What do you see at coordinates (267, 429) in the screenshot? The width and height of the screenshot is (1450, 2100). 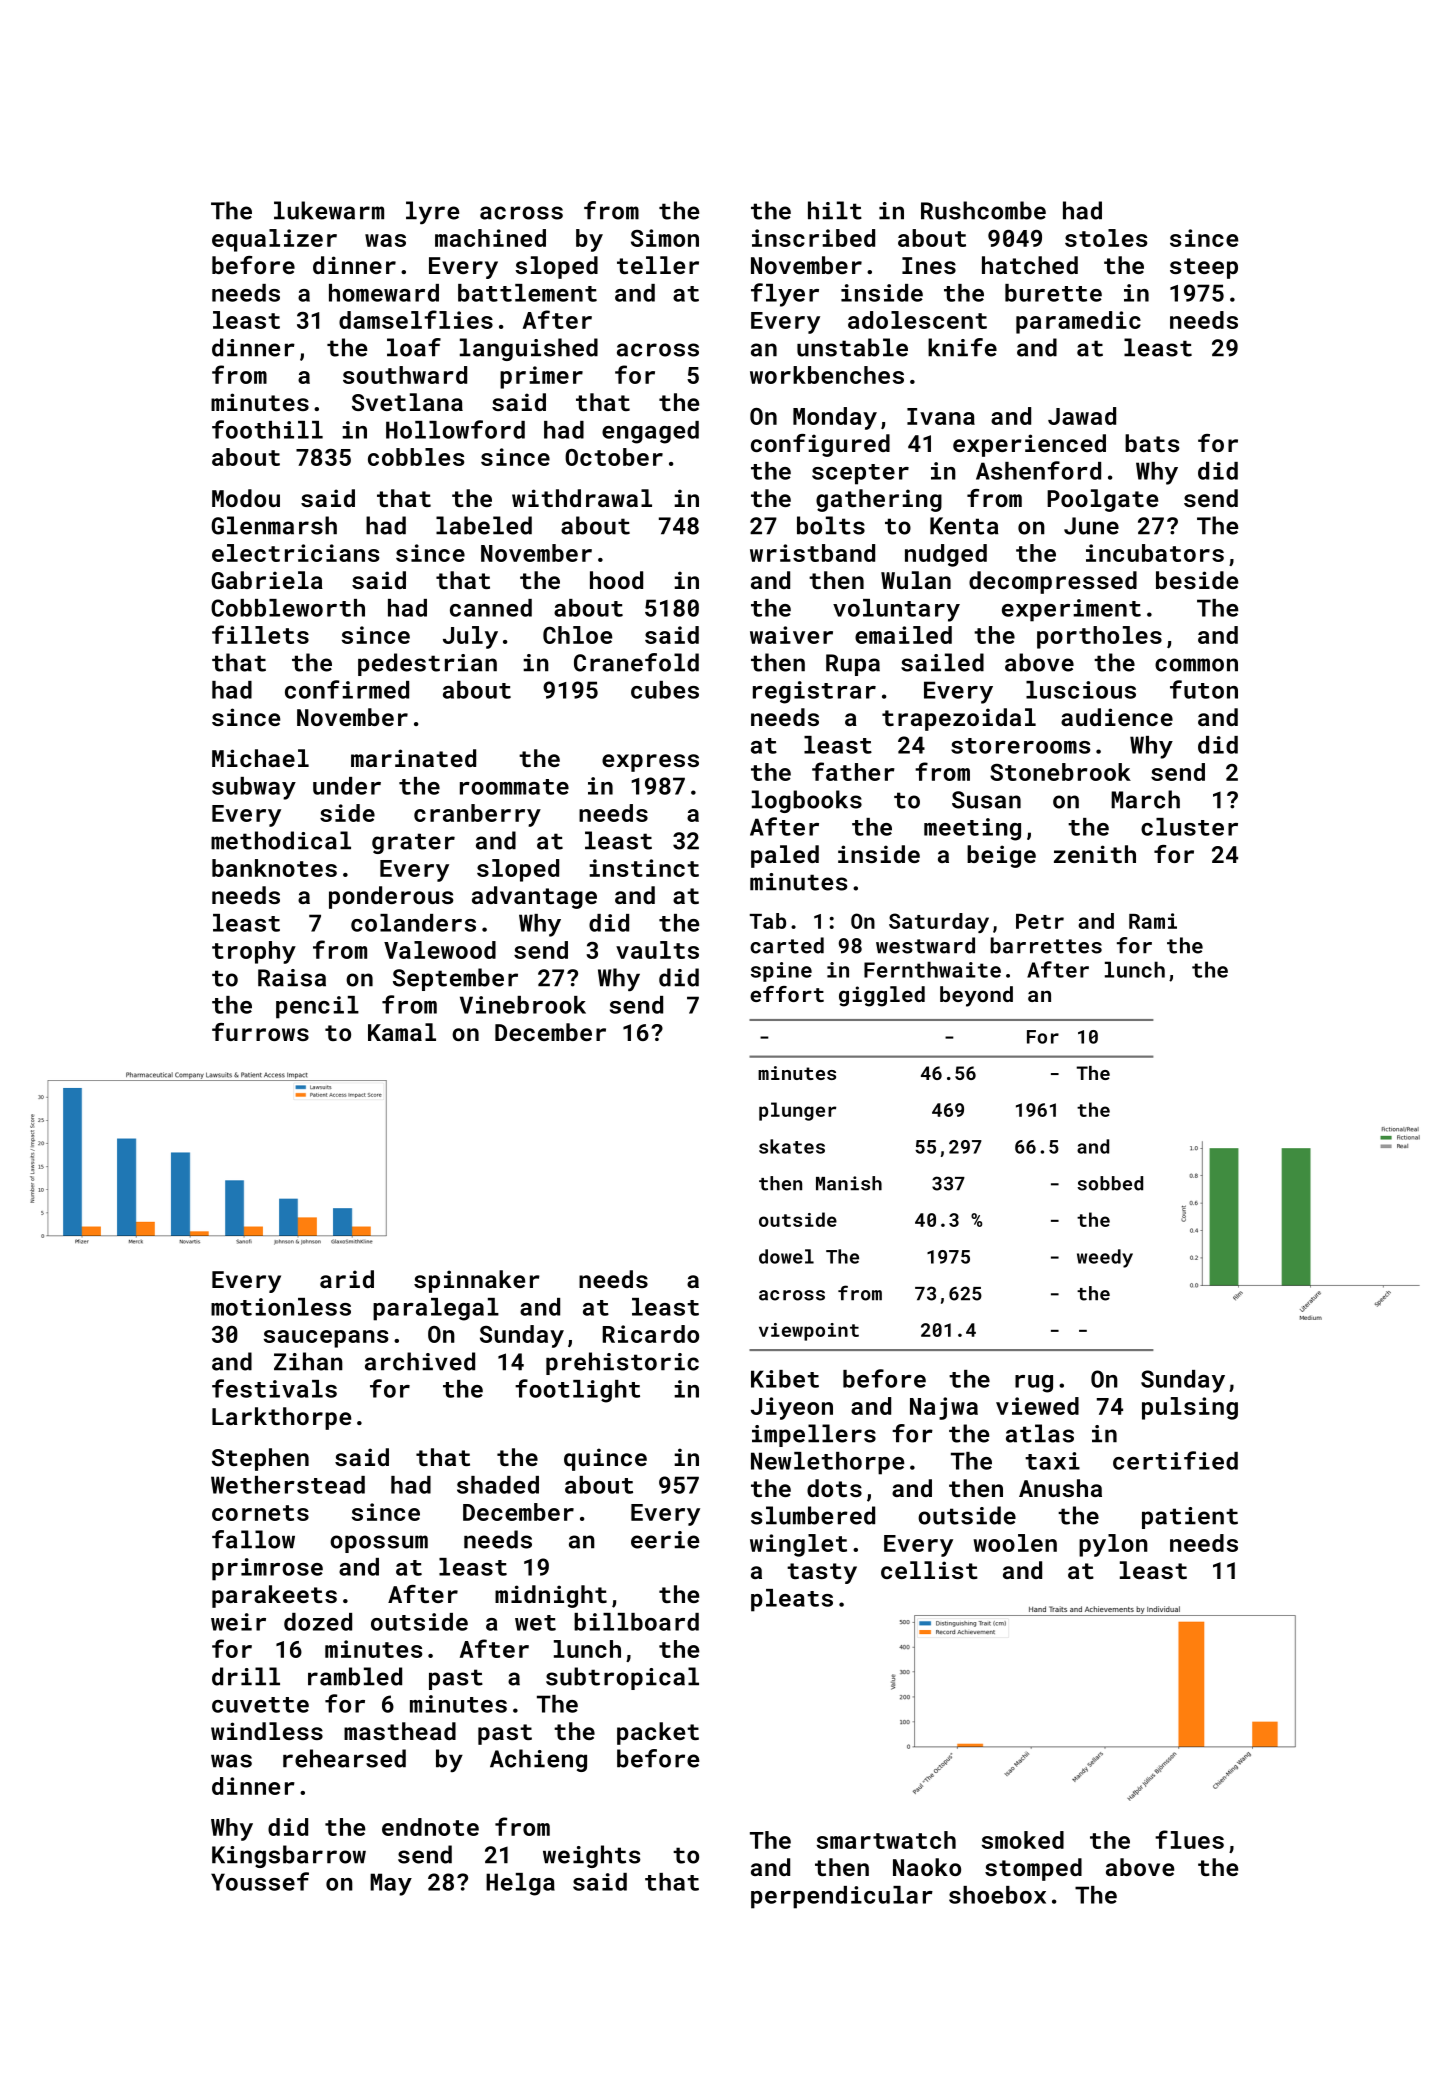 I see `foothill` at bounding box center [267, 429].
